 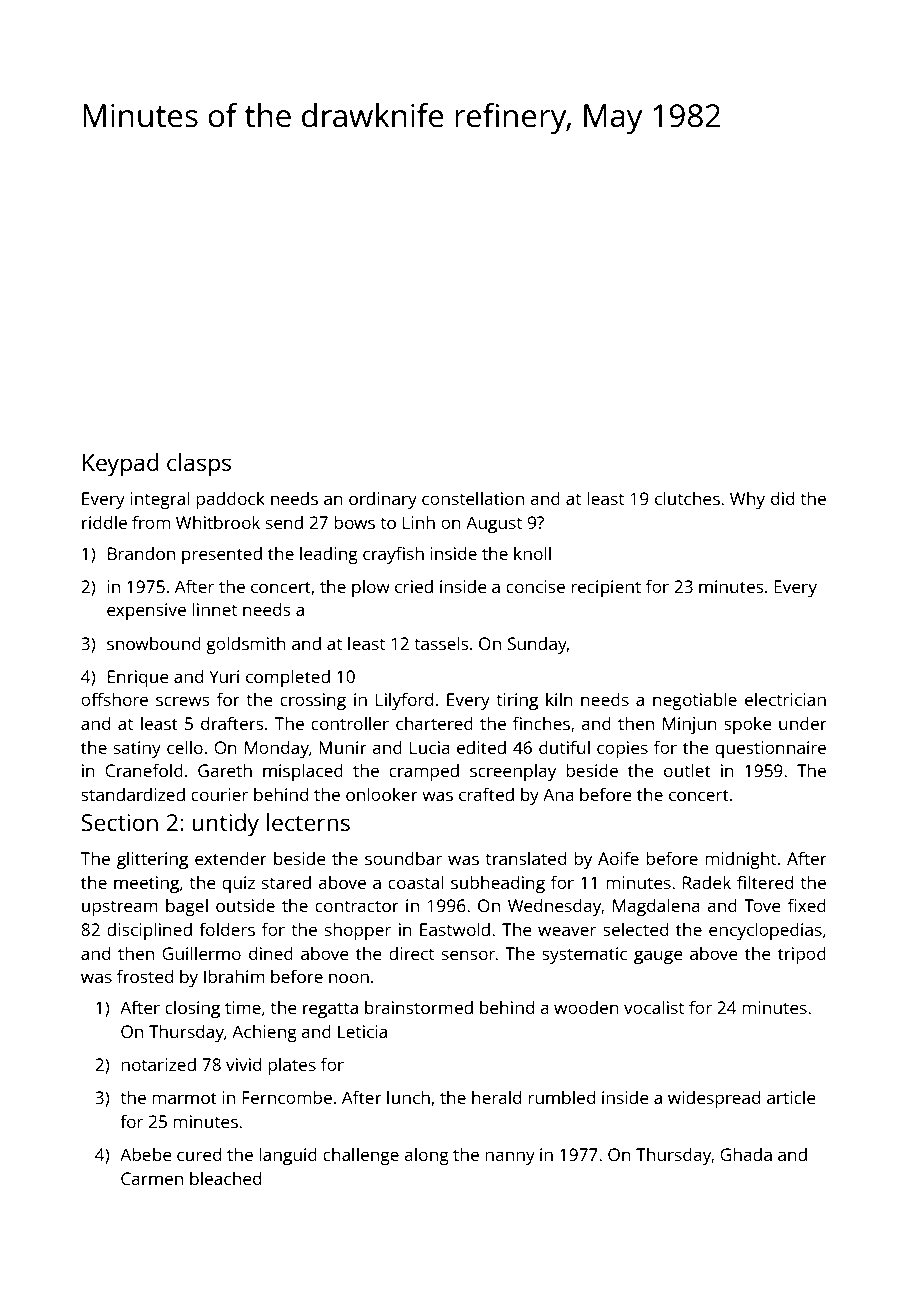 What do you see at coordinates (687, 498) in the image?
I see `clutches` at bounding box center [687, 498].
